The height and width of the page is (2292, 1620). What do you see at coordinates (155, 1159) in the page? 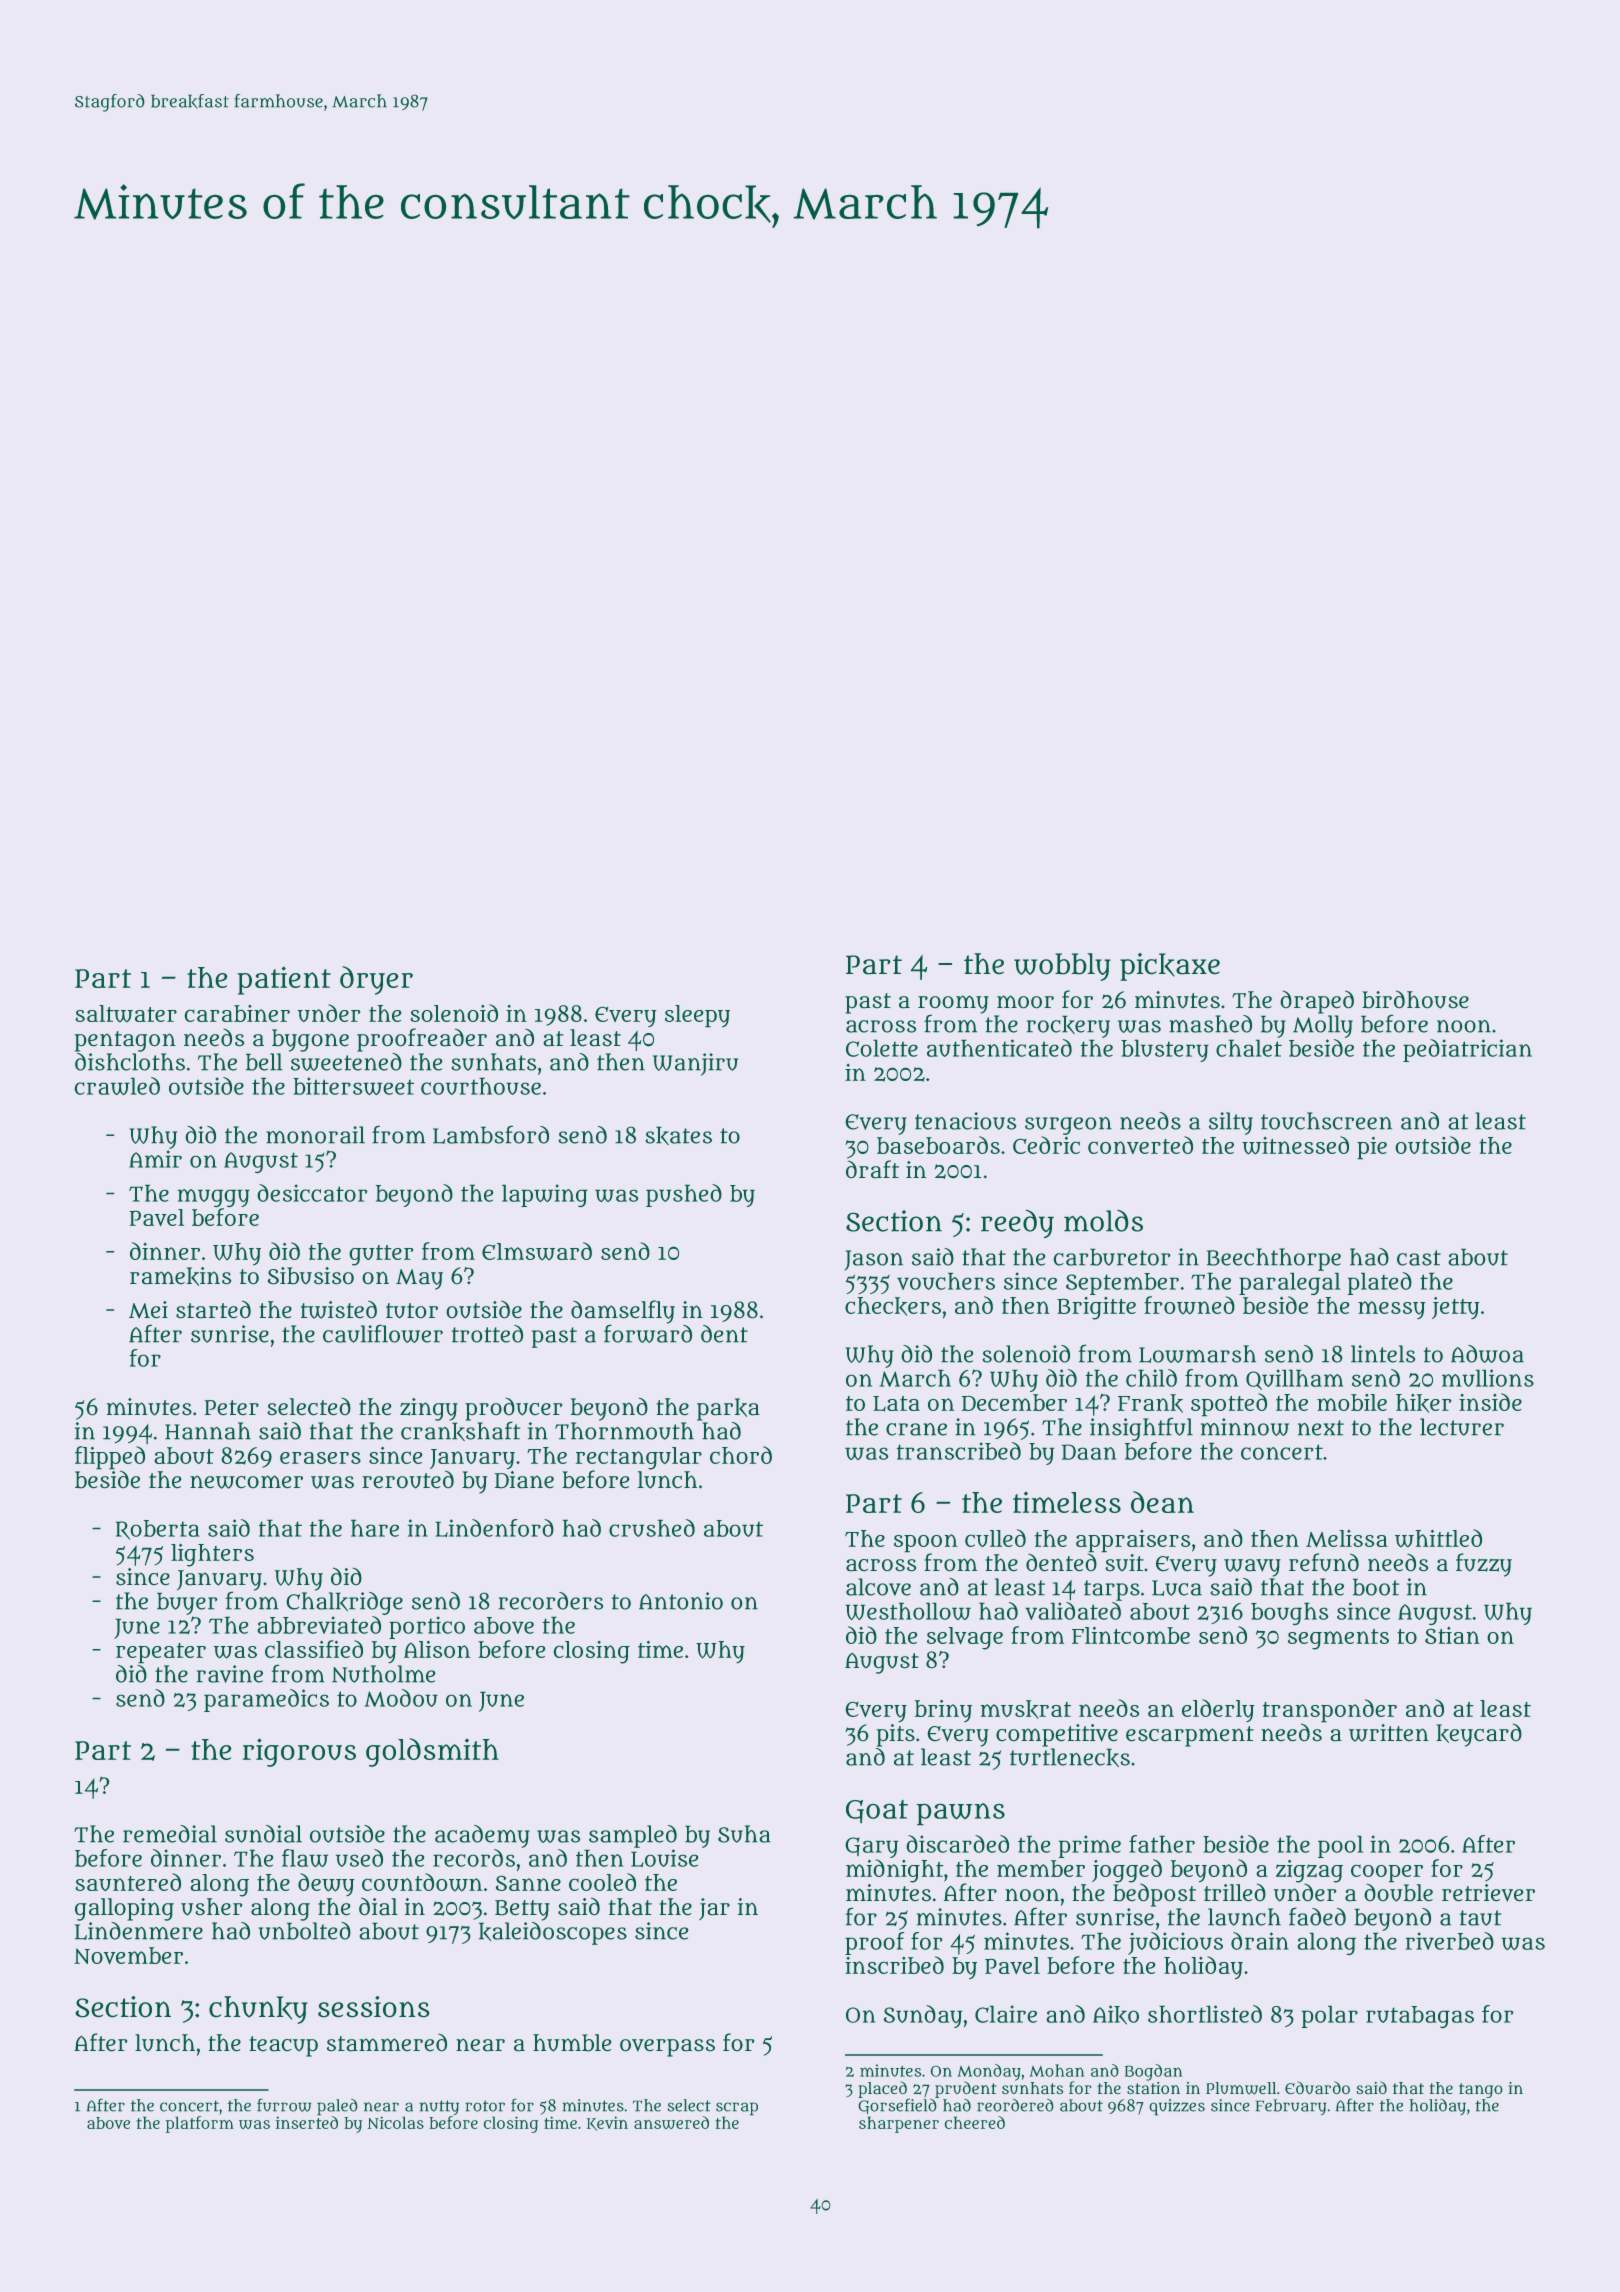
I see `Amir` at bounding box center [155, 1159].
